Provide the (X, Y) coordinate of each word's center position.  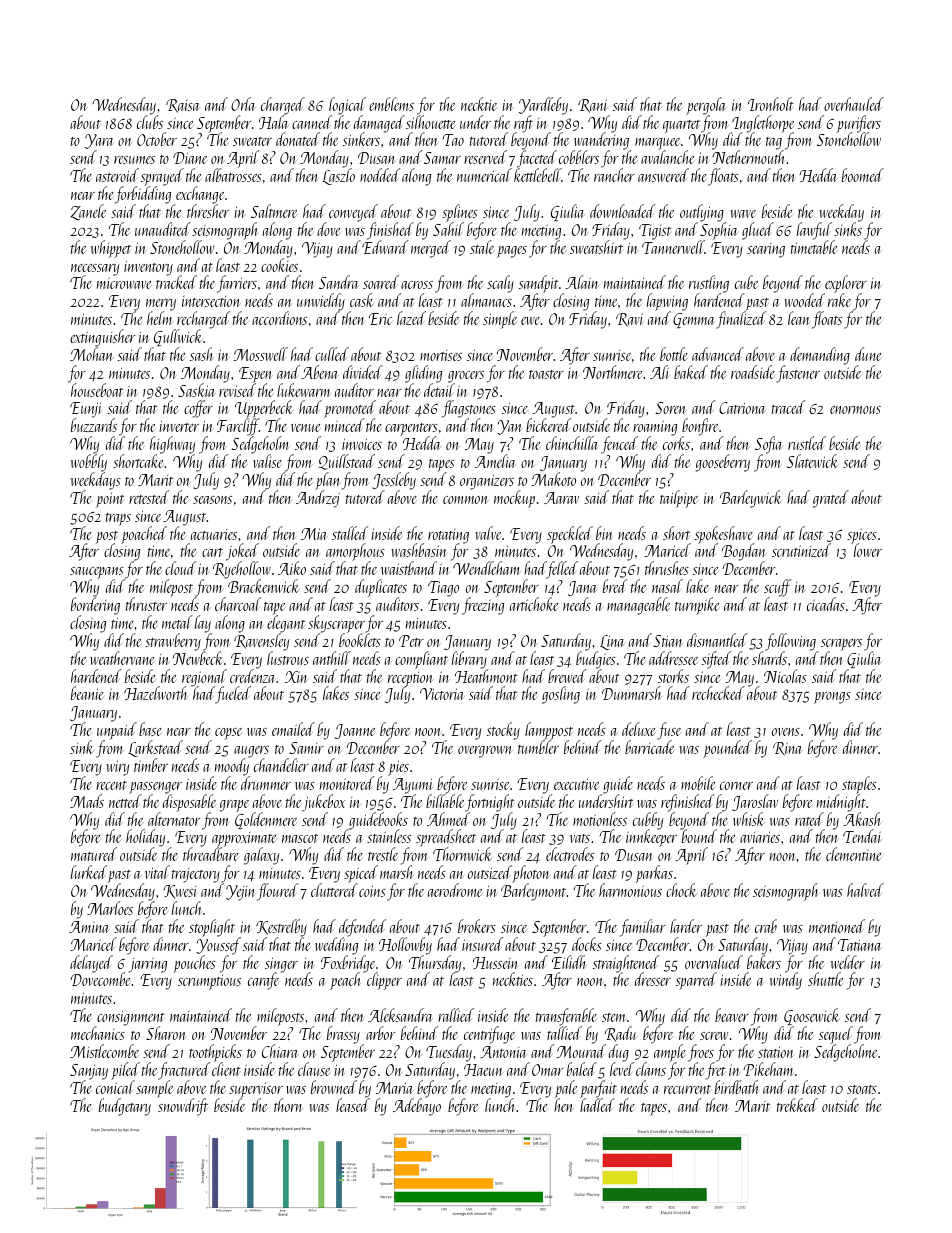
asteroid (117, 175)
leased (353, 1105)
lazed (411, 318)
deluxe (639, 729)
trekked (797, 1105)
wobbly (89, 463)
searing (766, 250)
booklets (360, 640)
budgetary (125, 1107)
